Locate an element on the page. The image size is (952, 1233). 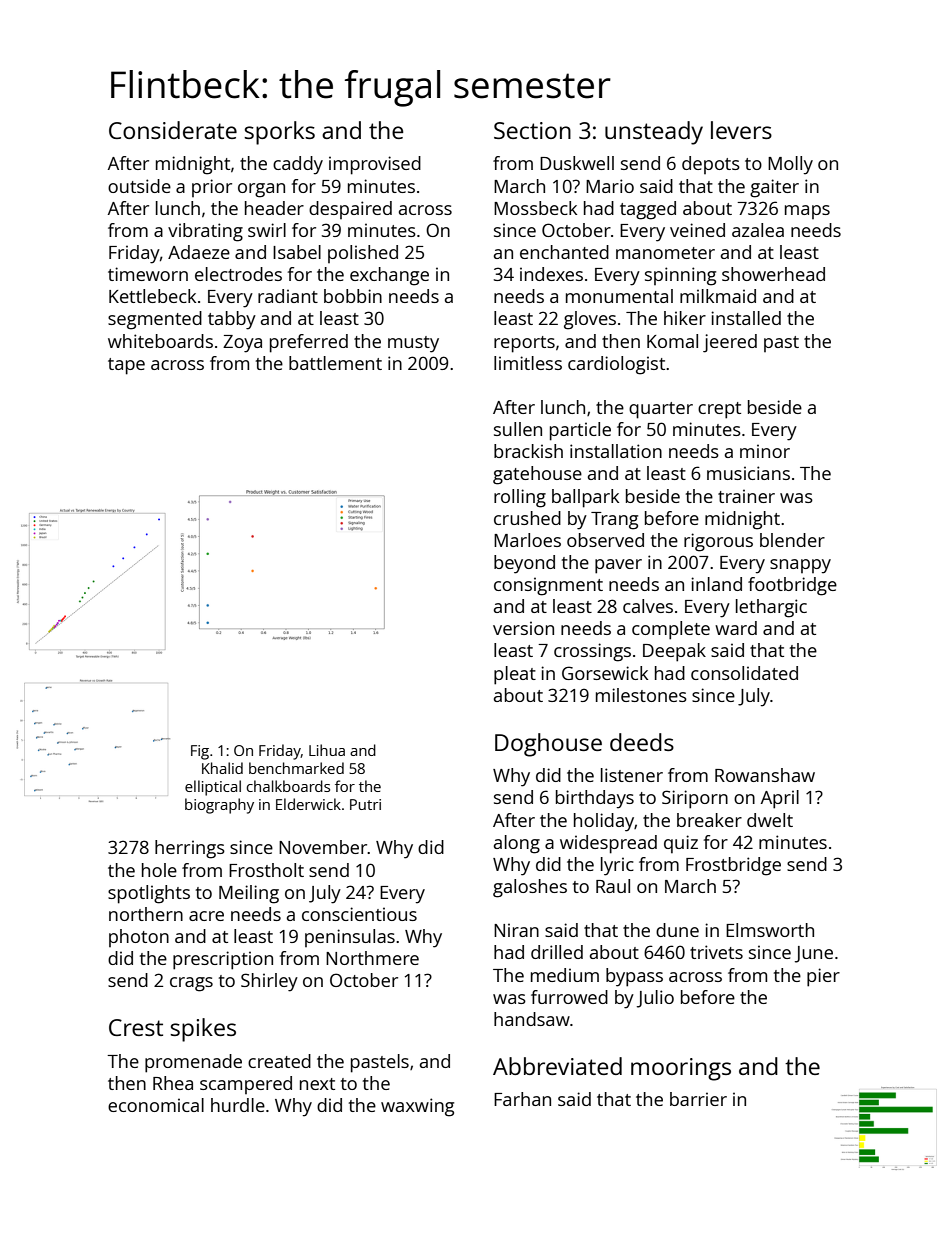
levers is located at coordinates (741, 130).
